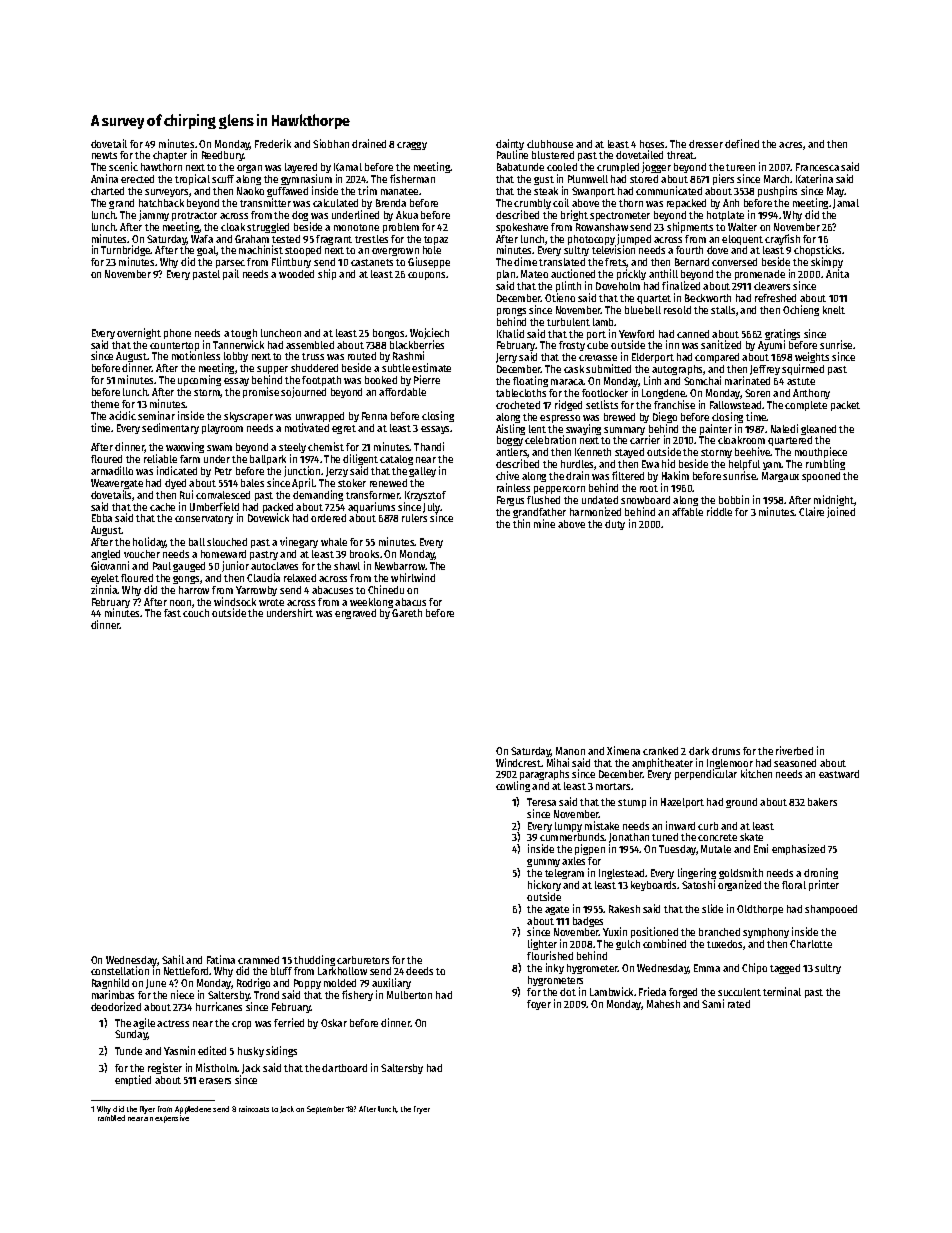  What do you see at coordinates (193, 1110) in the page?
I see `Appledene` at bounding box center [193, 1110].
